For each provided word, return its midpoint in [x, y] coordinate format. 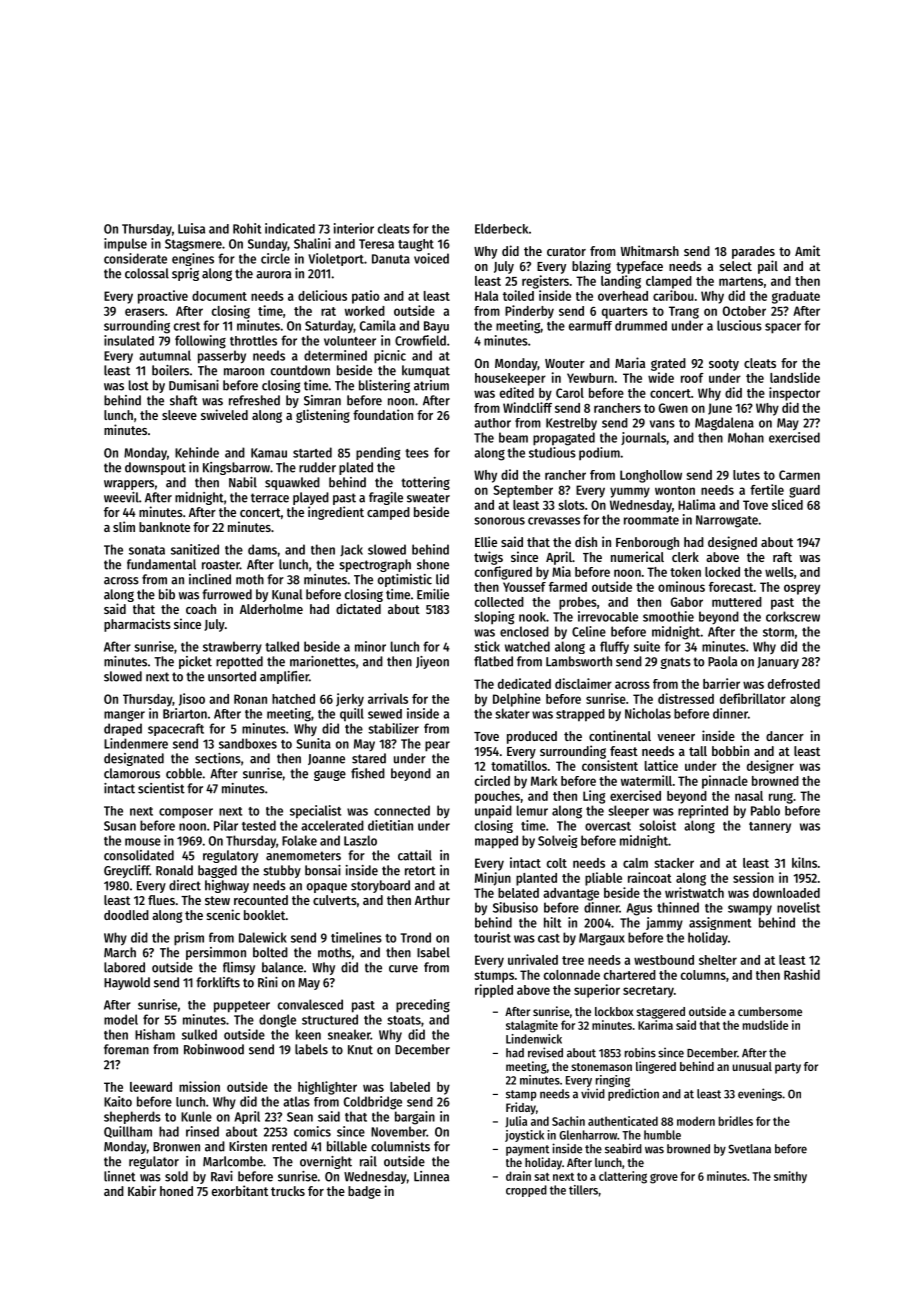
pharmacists [137, 625]
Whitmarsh [650, 250]
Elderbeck [501, 228]
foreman [126, 1049]
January [778, 663]
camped [388, 513]
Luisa [191, 228]
